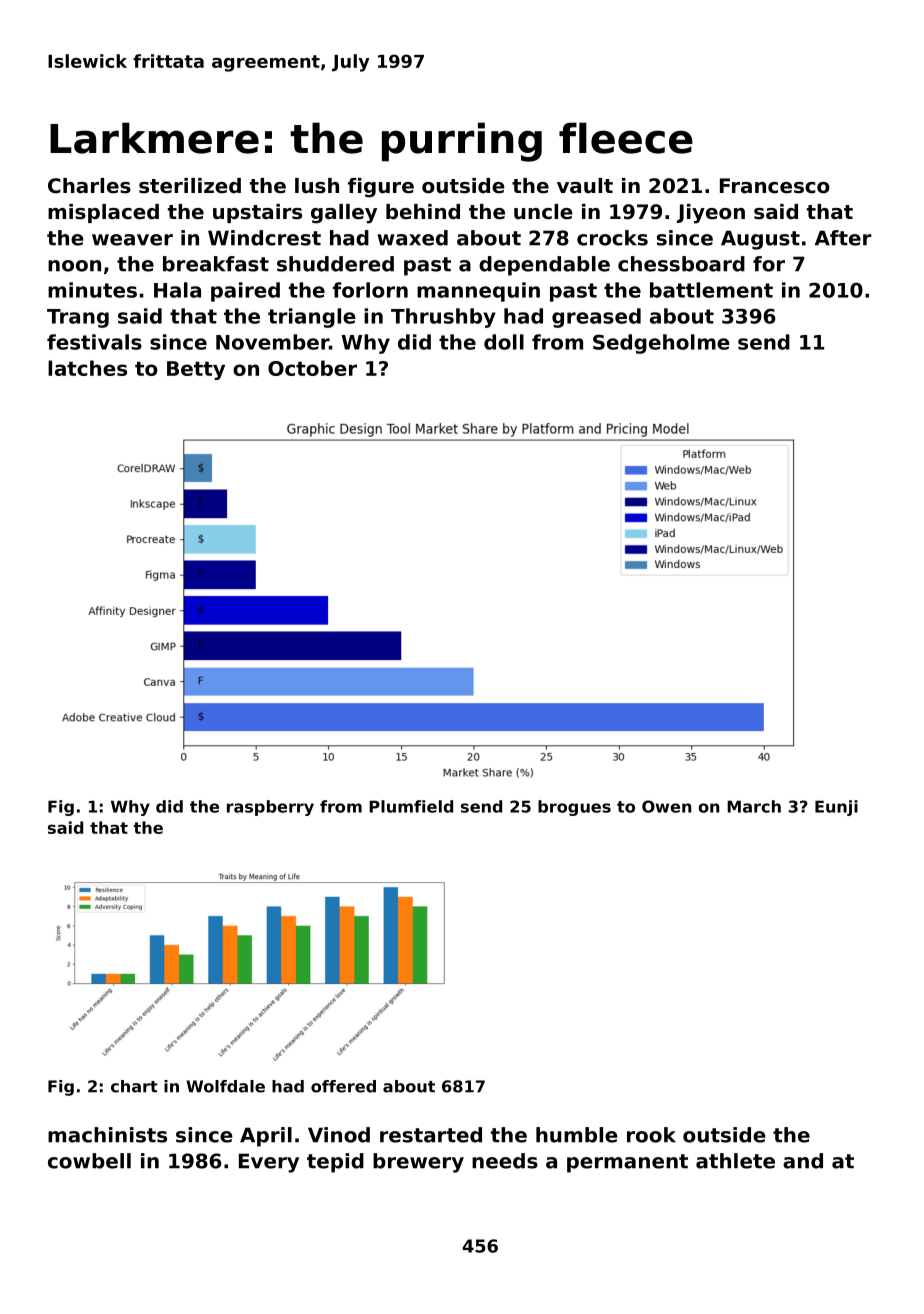 The image size is (924, 1314). I want to click on Owen, so click(666, 806).
